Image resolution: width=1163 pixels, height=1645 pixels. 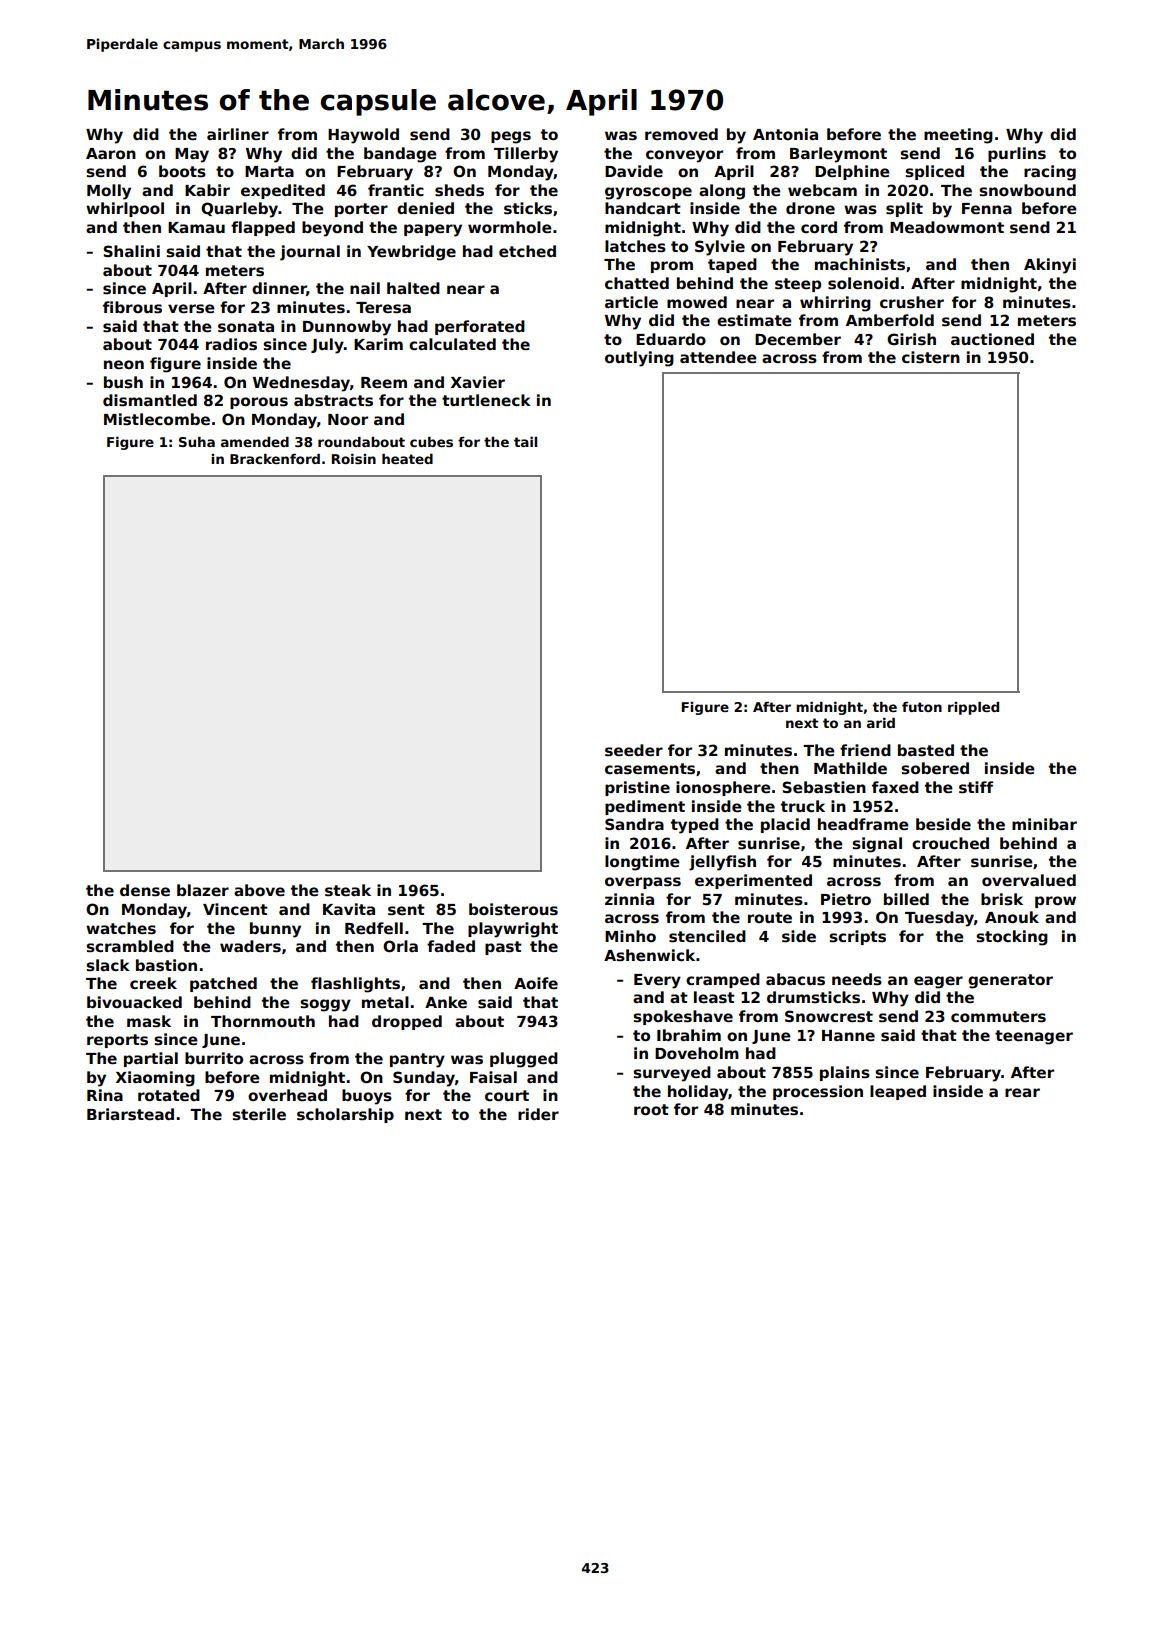 What do you see at coordinates (1050, 173) in the document?
I see `racing` at bounding box center [1050, 173].
